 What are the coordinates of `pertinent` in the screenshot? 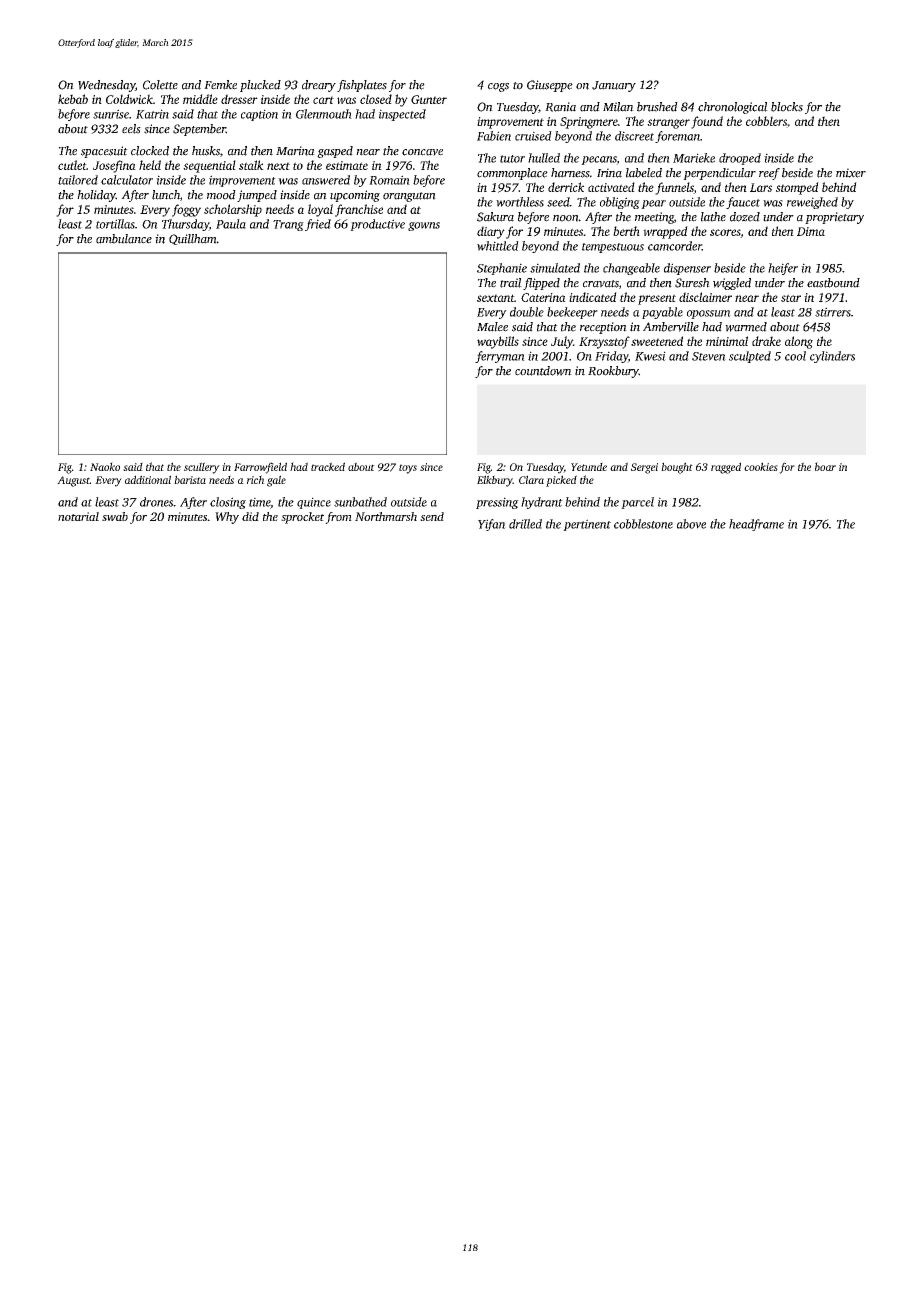 It's located at (587, 525).
